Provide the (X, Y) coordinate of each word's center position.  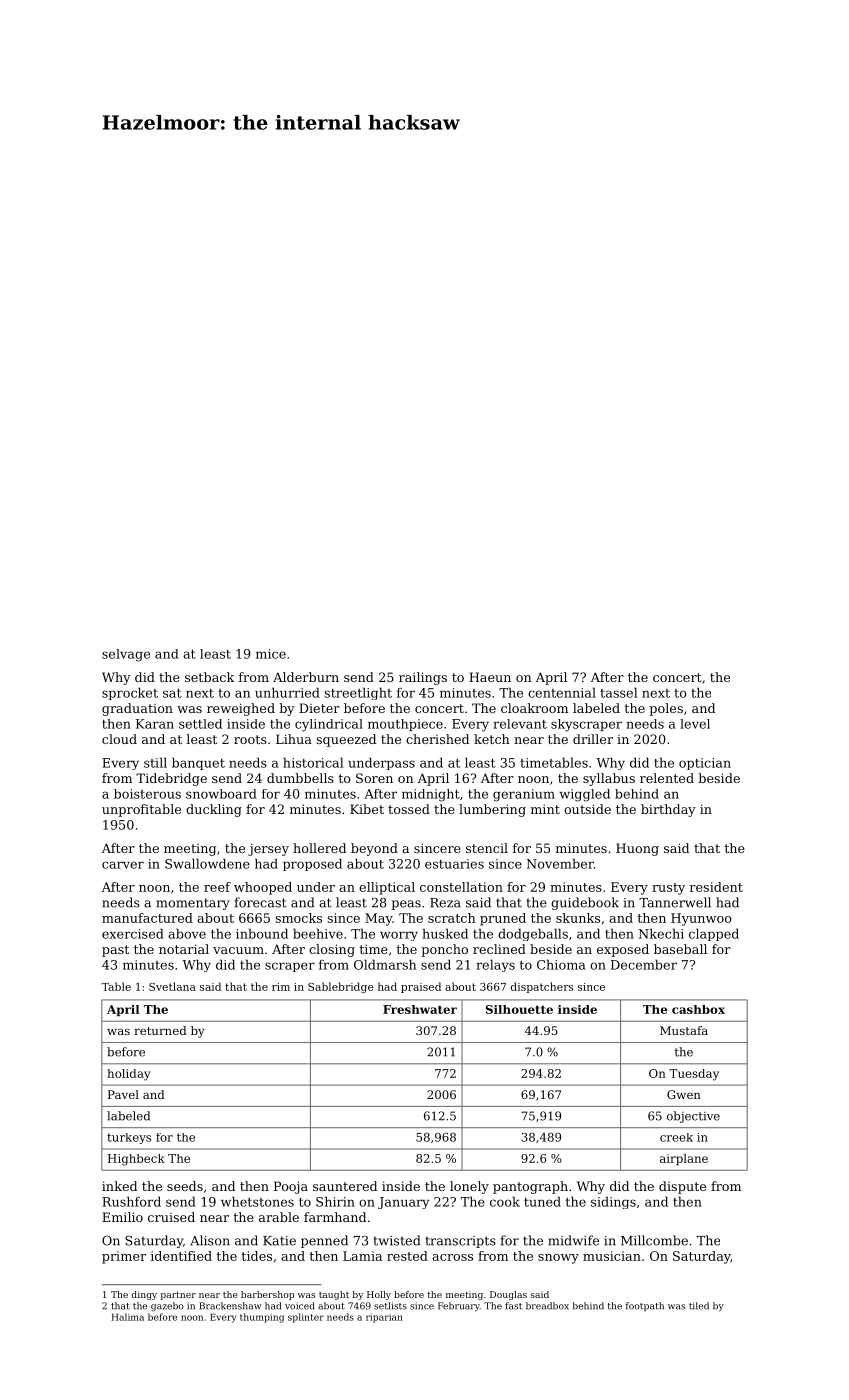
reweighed (241, 709)
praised (421, 987)
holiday (128, 1075)
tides (256, 1256)
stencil (487, 848)
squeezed (346, 740)
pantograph (530, 1187)
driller (593, 739)
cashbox (698, 1009)
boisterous (147, 794)
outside (587, 809)
